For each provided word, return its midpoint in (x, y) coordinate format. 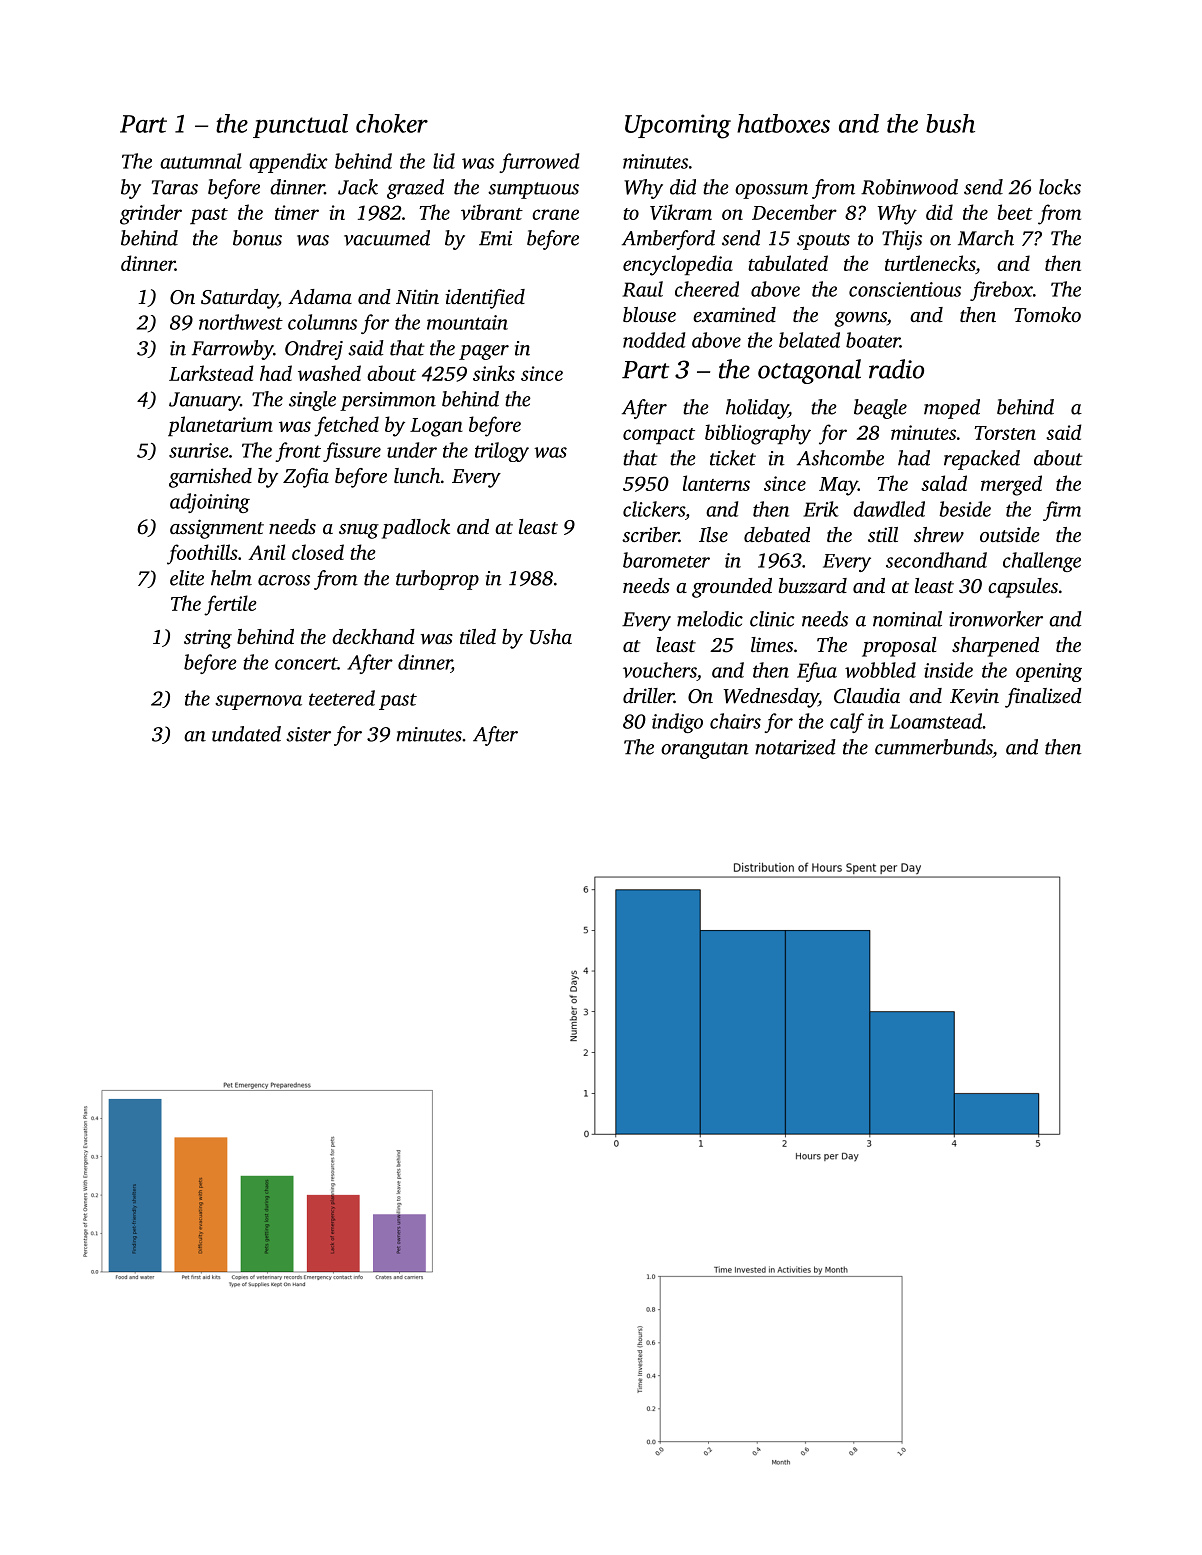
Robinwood (909, 187)
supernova (258, 702)
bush (950, 123)
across (284, 580)
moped (952, 409)
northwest (241, 322)
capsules (1023, 588)
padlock (416, 529)
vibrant (492, 212)
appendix (288, 163)
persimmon (388, 401)
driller (648, 695)
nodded (654, 340)
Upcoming (678, 126)
